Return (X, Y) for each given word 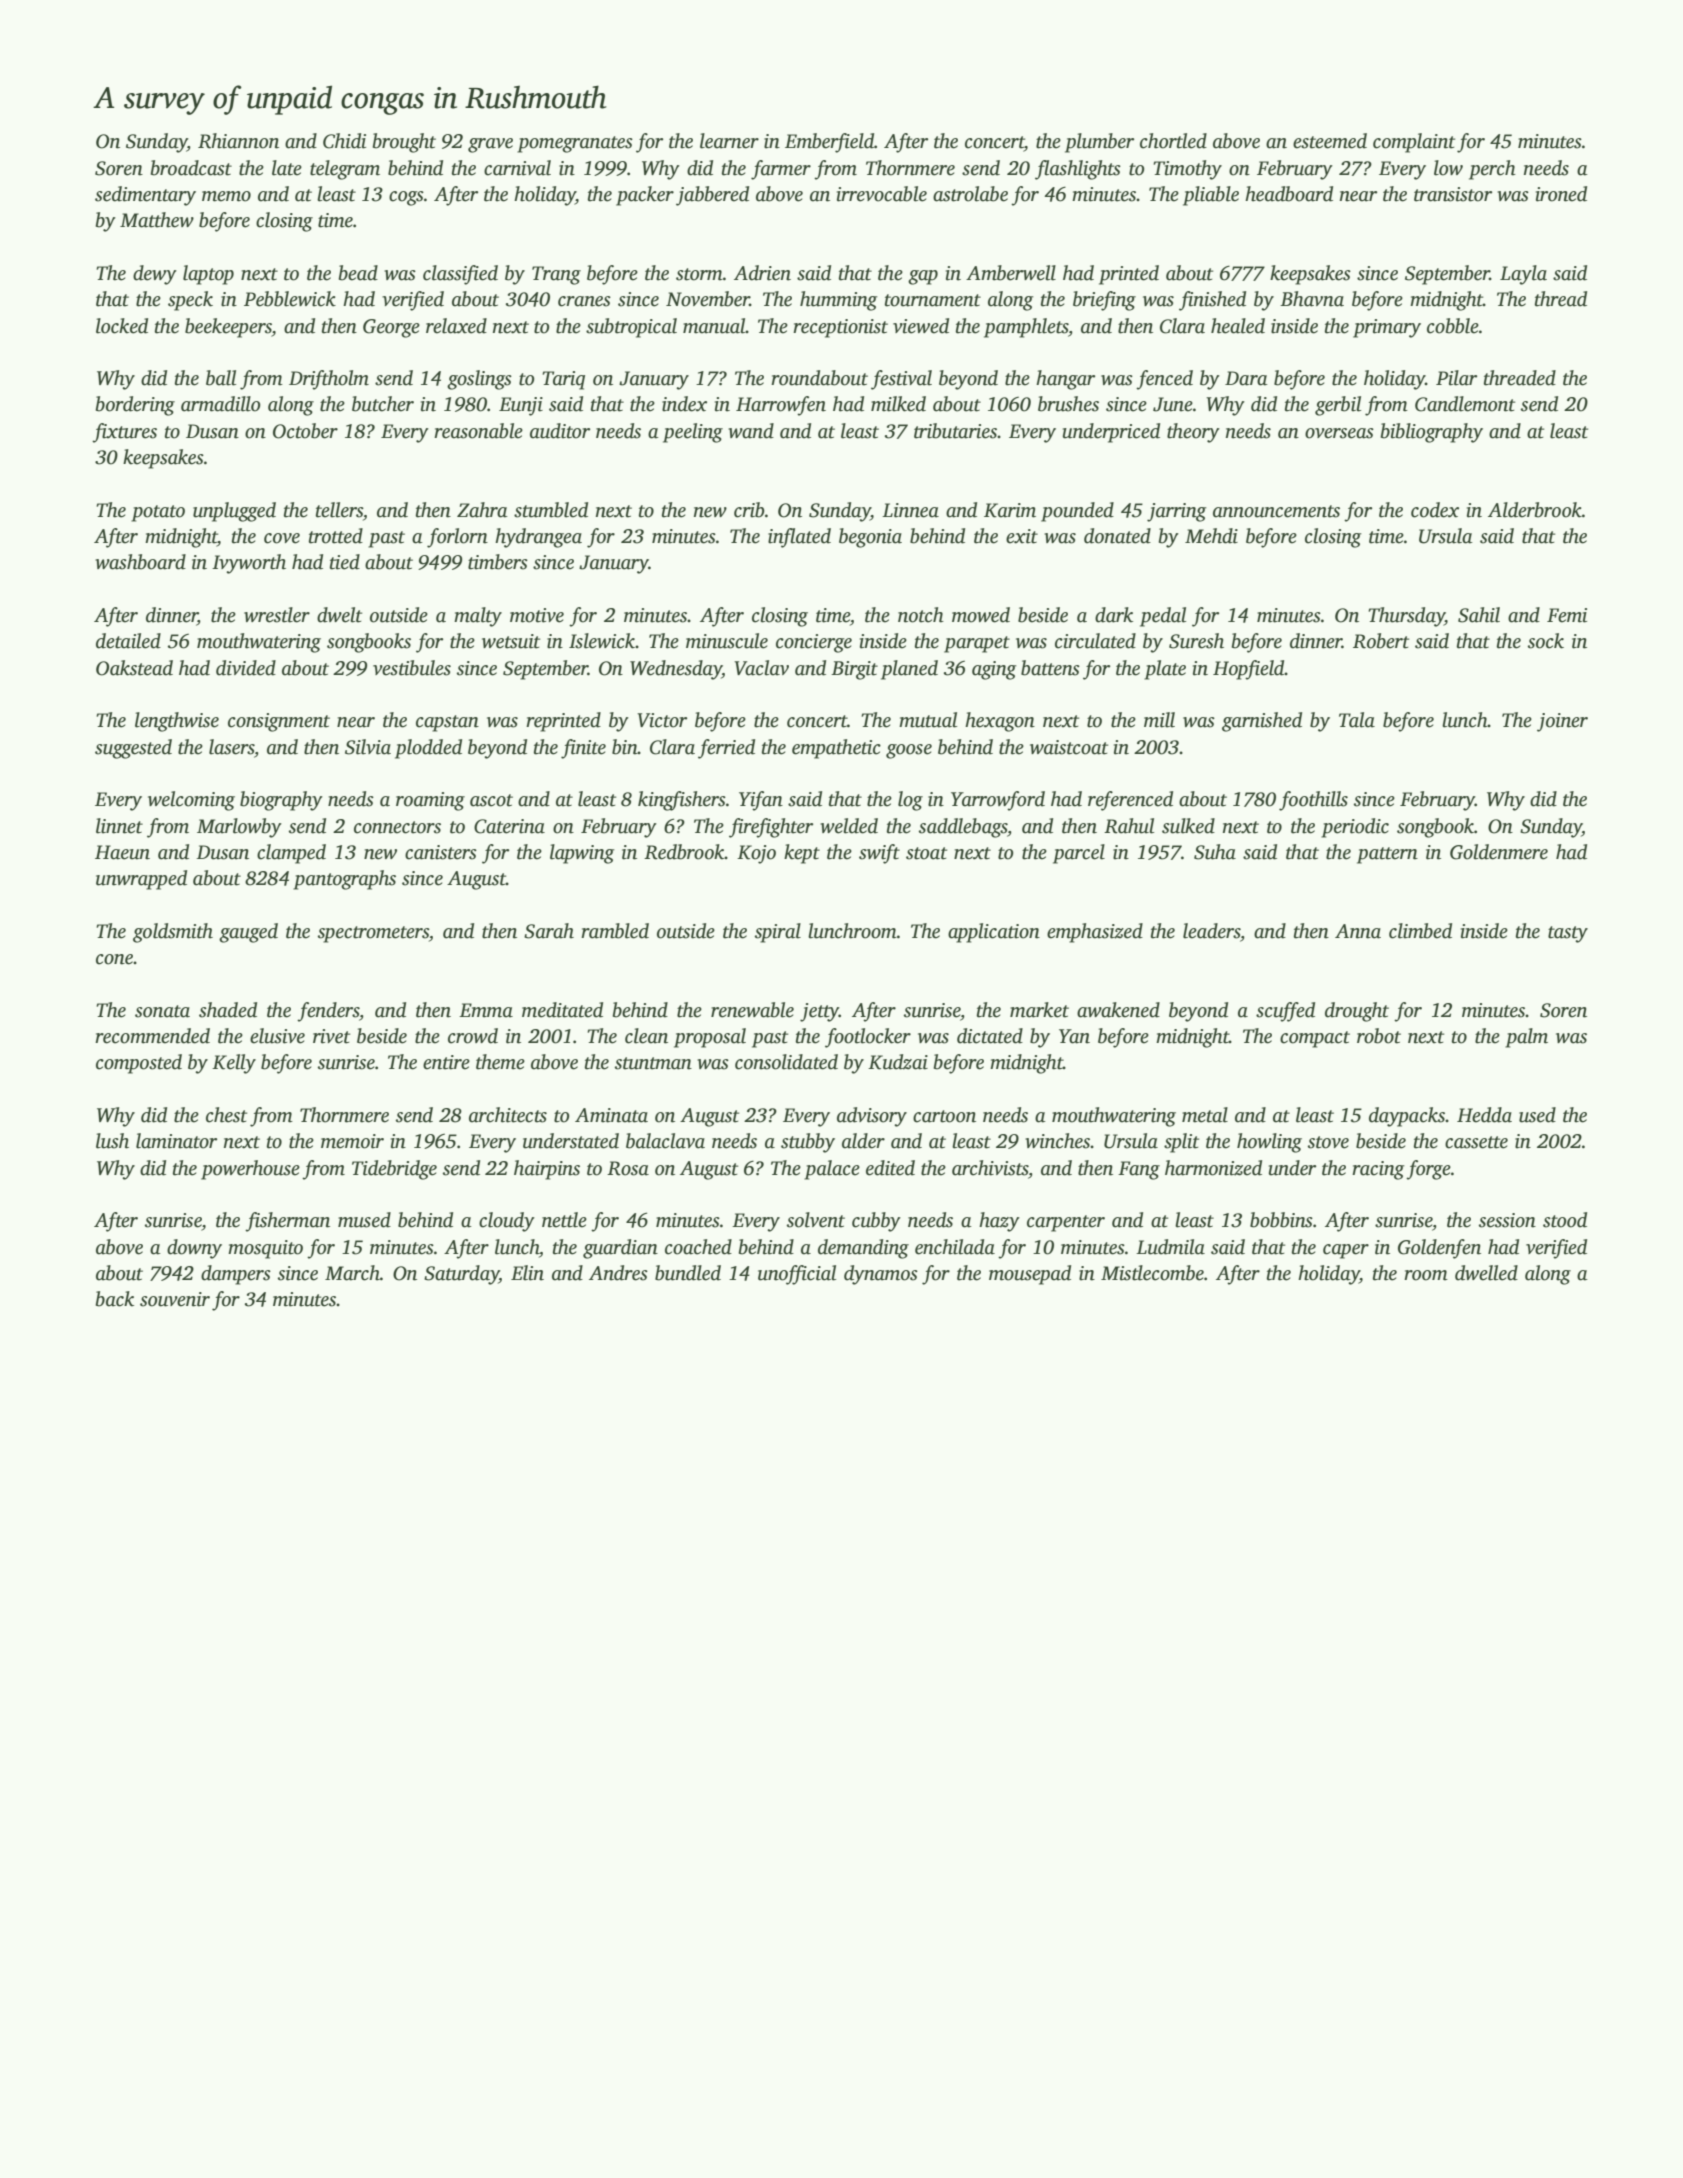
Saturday (461, 1275)
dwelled (1486, 1273)
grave (490, 145)
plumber (1099, 143)
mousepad (1030, 1275)
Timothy (1188, 170)
